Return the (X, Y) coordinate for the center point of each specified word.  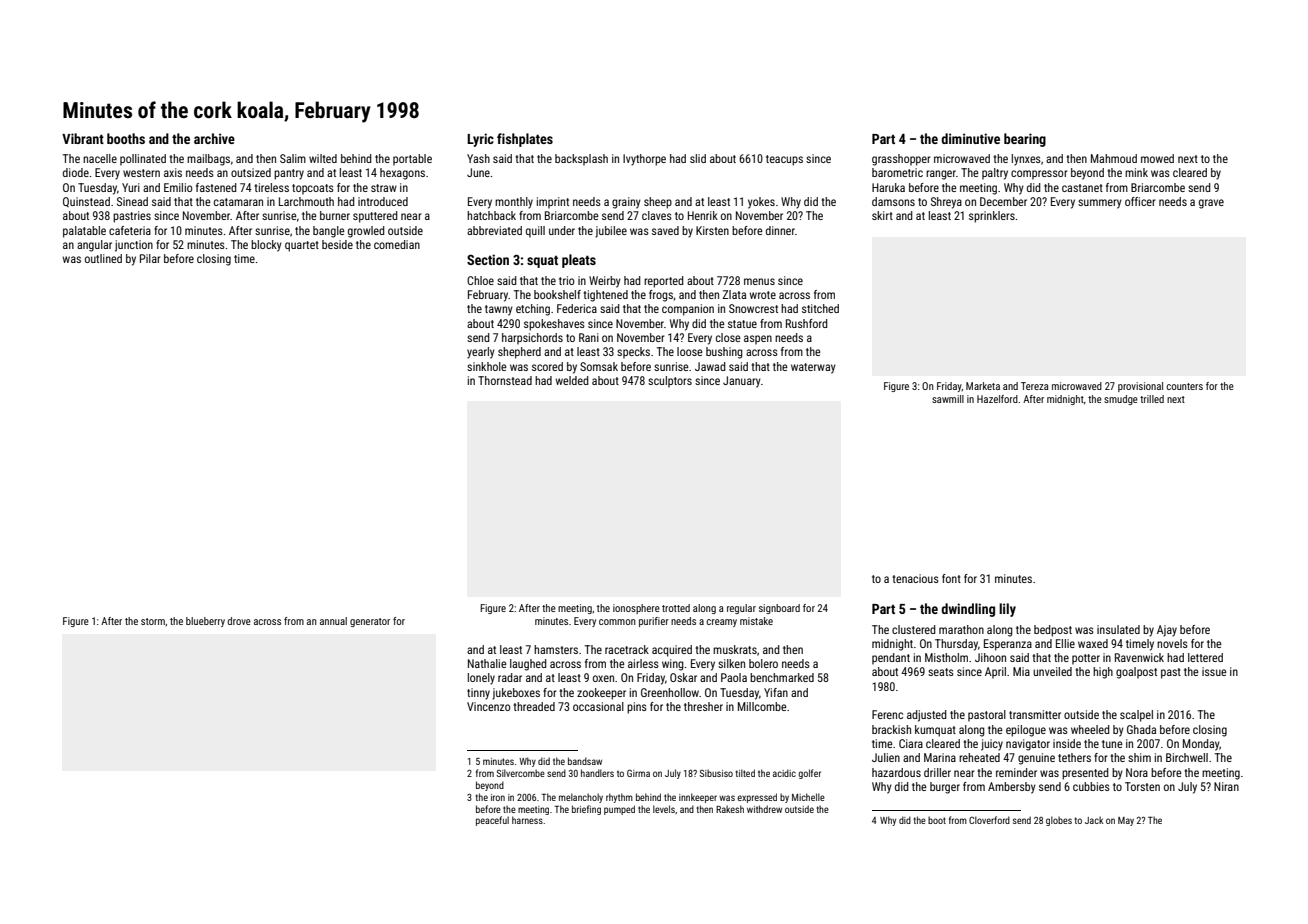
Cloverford (989, 820)
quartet (302, 246)
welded (572, 380)
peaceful (492, 821)
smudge (1121, 400)
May (1126, 821)
